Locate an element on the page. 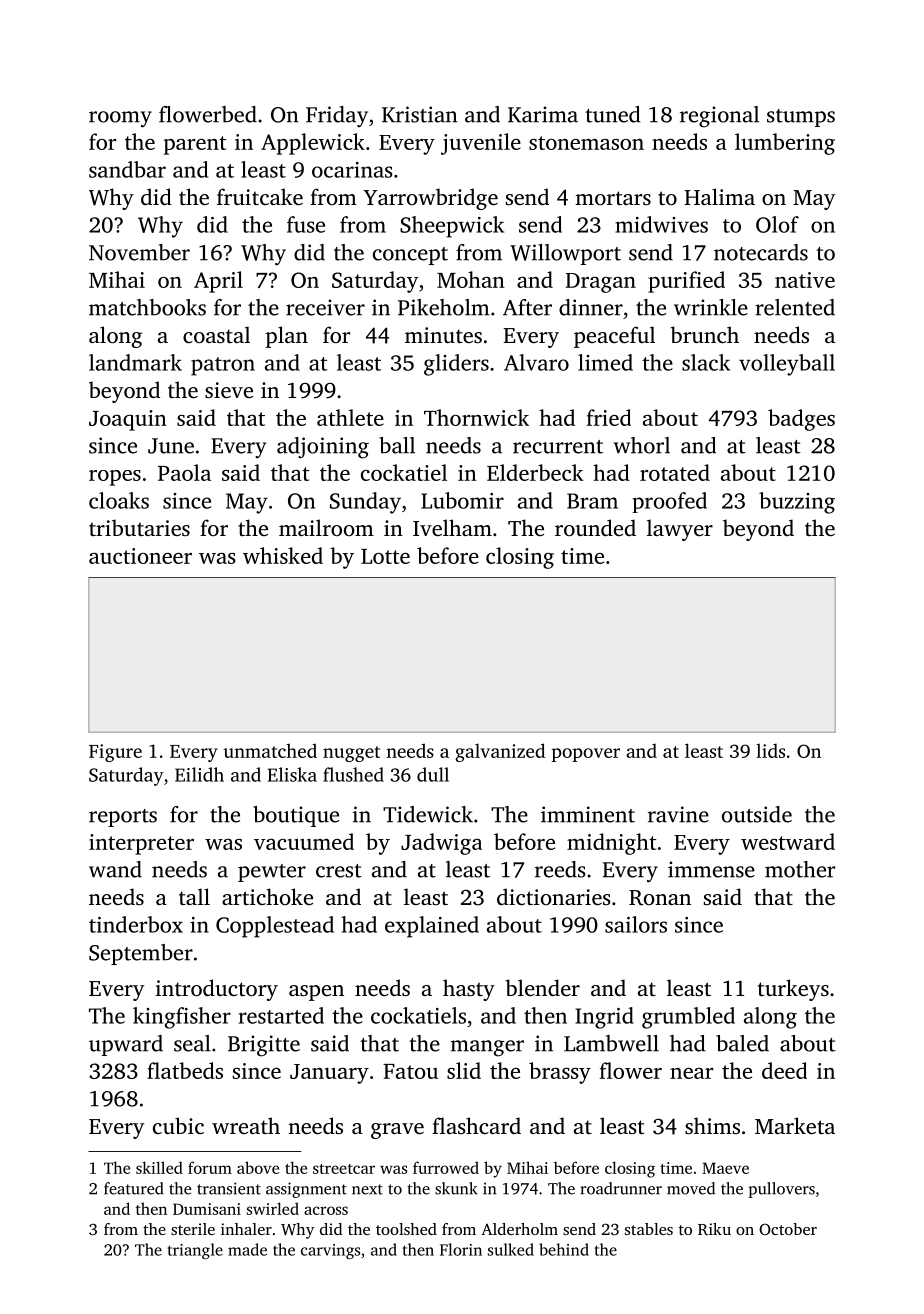 Image resolution: width=924 pixels, height=1314 pixels. grave is located at coordinates (397, 1131).
